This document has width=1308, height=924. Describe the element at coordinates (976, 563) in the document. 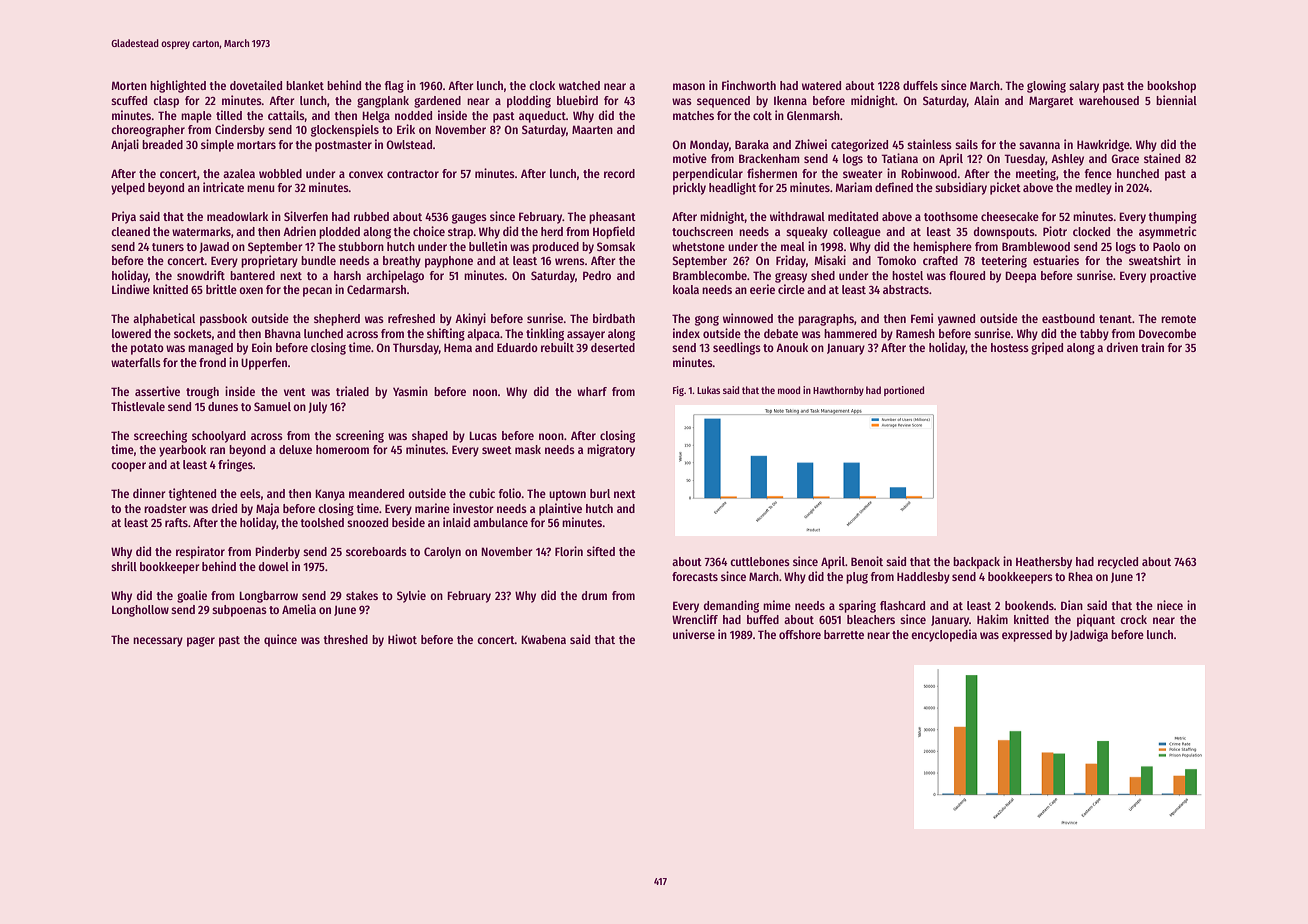

I see `backpack` at that location.
